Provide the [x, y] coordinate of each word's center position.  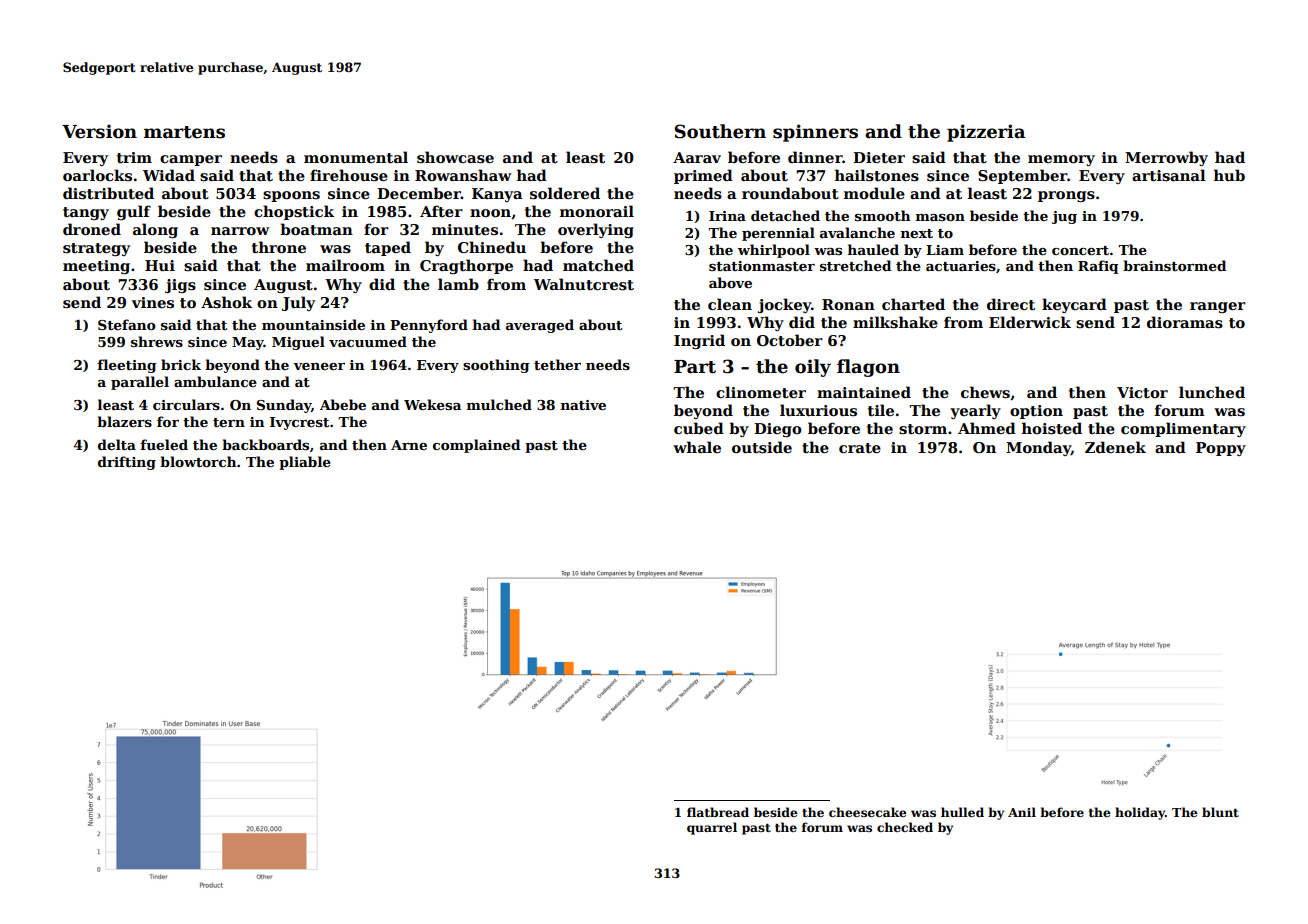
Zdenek [1115, 447]
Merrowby [1166, 158]
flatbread [718, 812]
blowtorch [198, 461]
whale [697, 447]
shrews [157, 341]
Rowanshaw [463, 175]
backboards [265, 444]
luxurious [818, 410]
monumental [356, 157]
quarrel [712, 828]
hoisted [1052, 428]
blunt [1220, 812]
